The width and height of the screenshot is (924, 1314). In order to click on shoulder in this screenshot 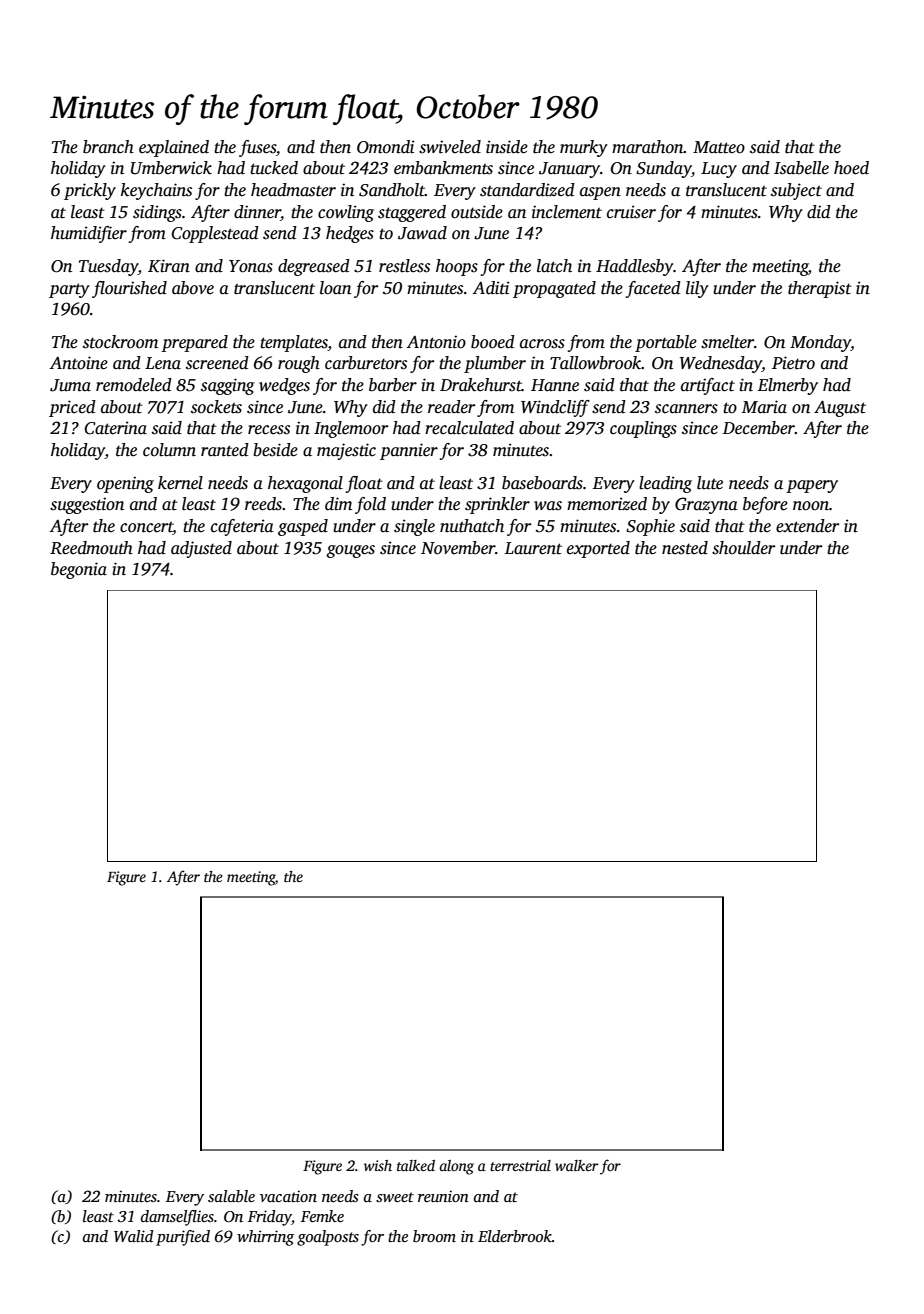, I will do `click(744, 548)`.
